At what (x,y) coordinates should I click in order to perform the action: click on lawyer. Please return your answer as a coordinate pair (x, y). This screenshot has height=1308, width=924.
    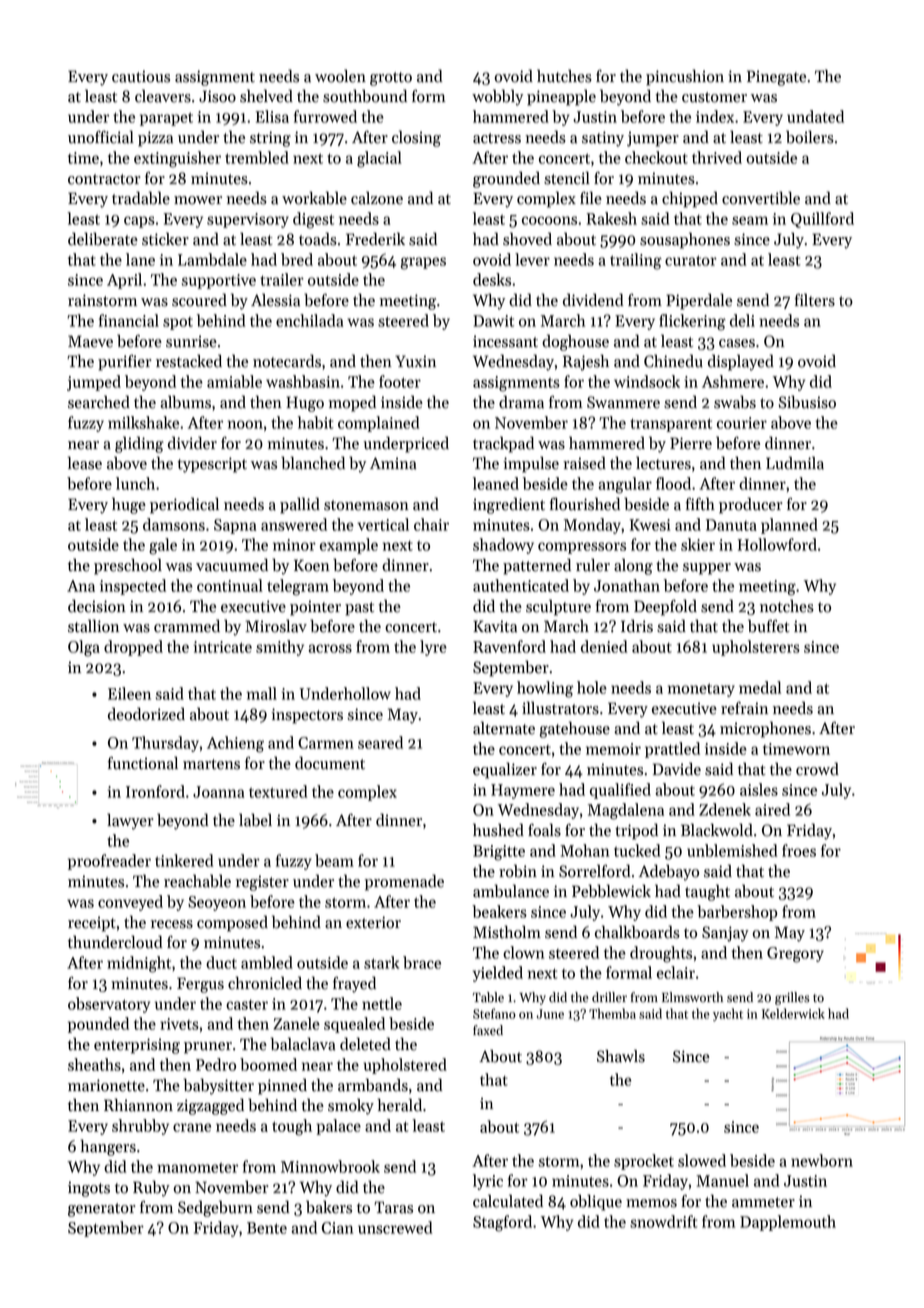
    Looking at the image, I should click on (130, 821).
